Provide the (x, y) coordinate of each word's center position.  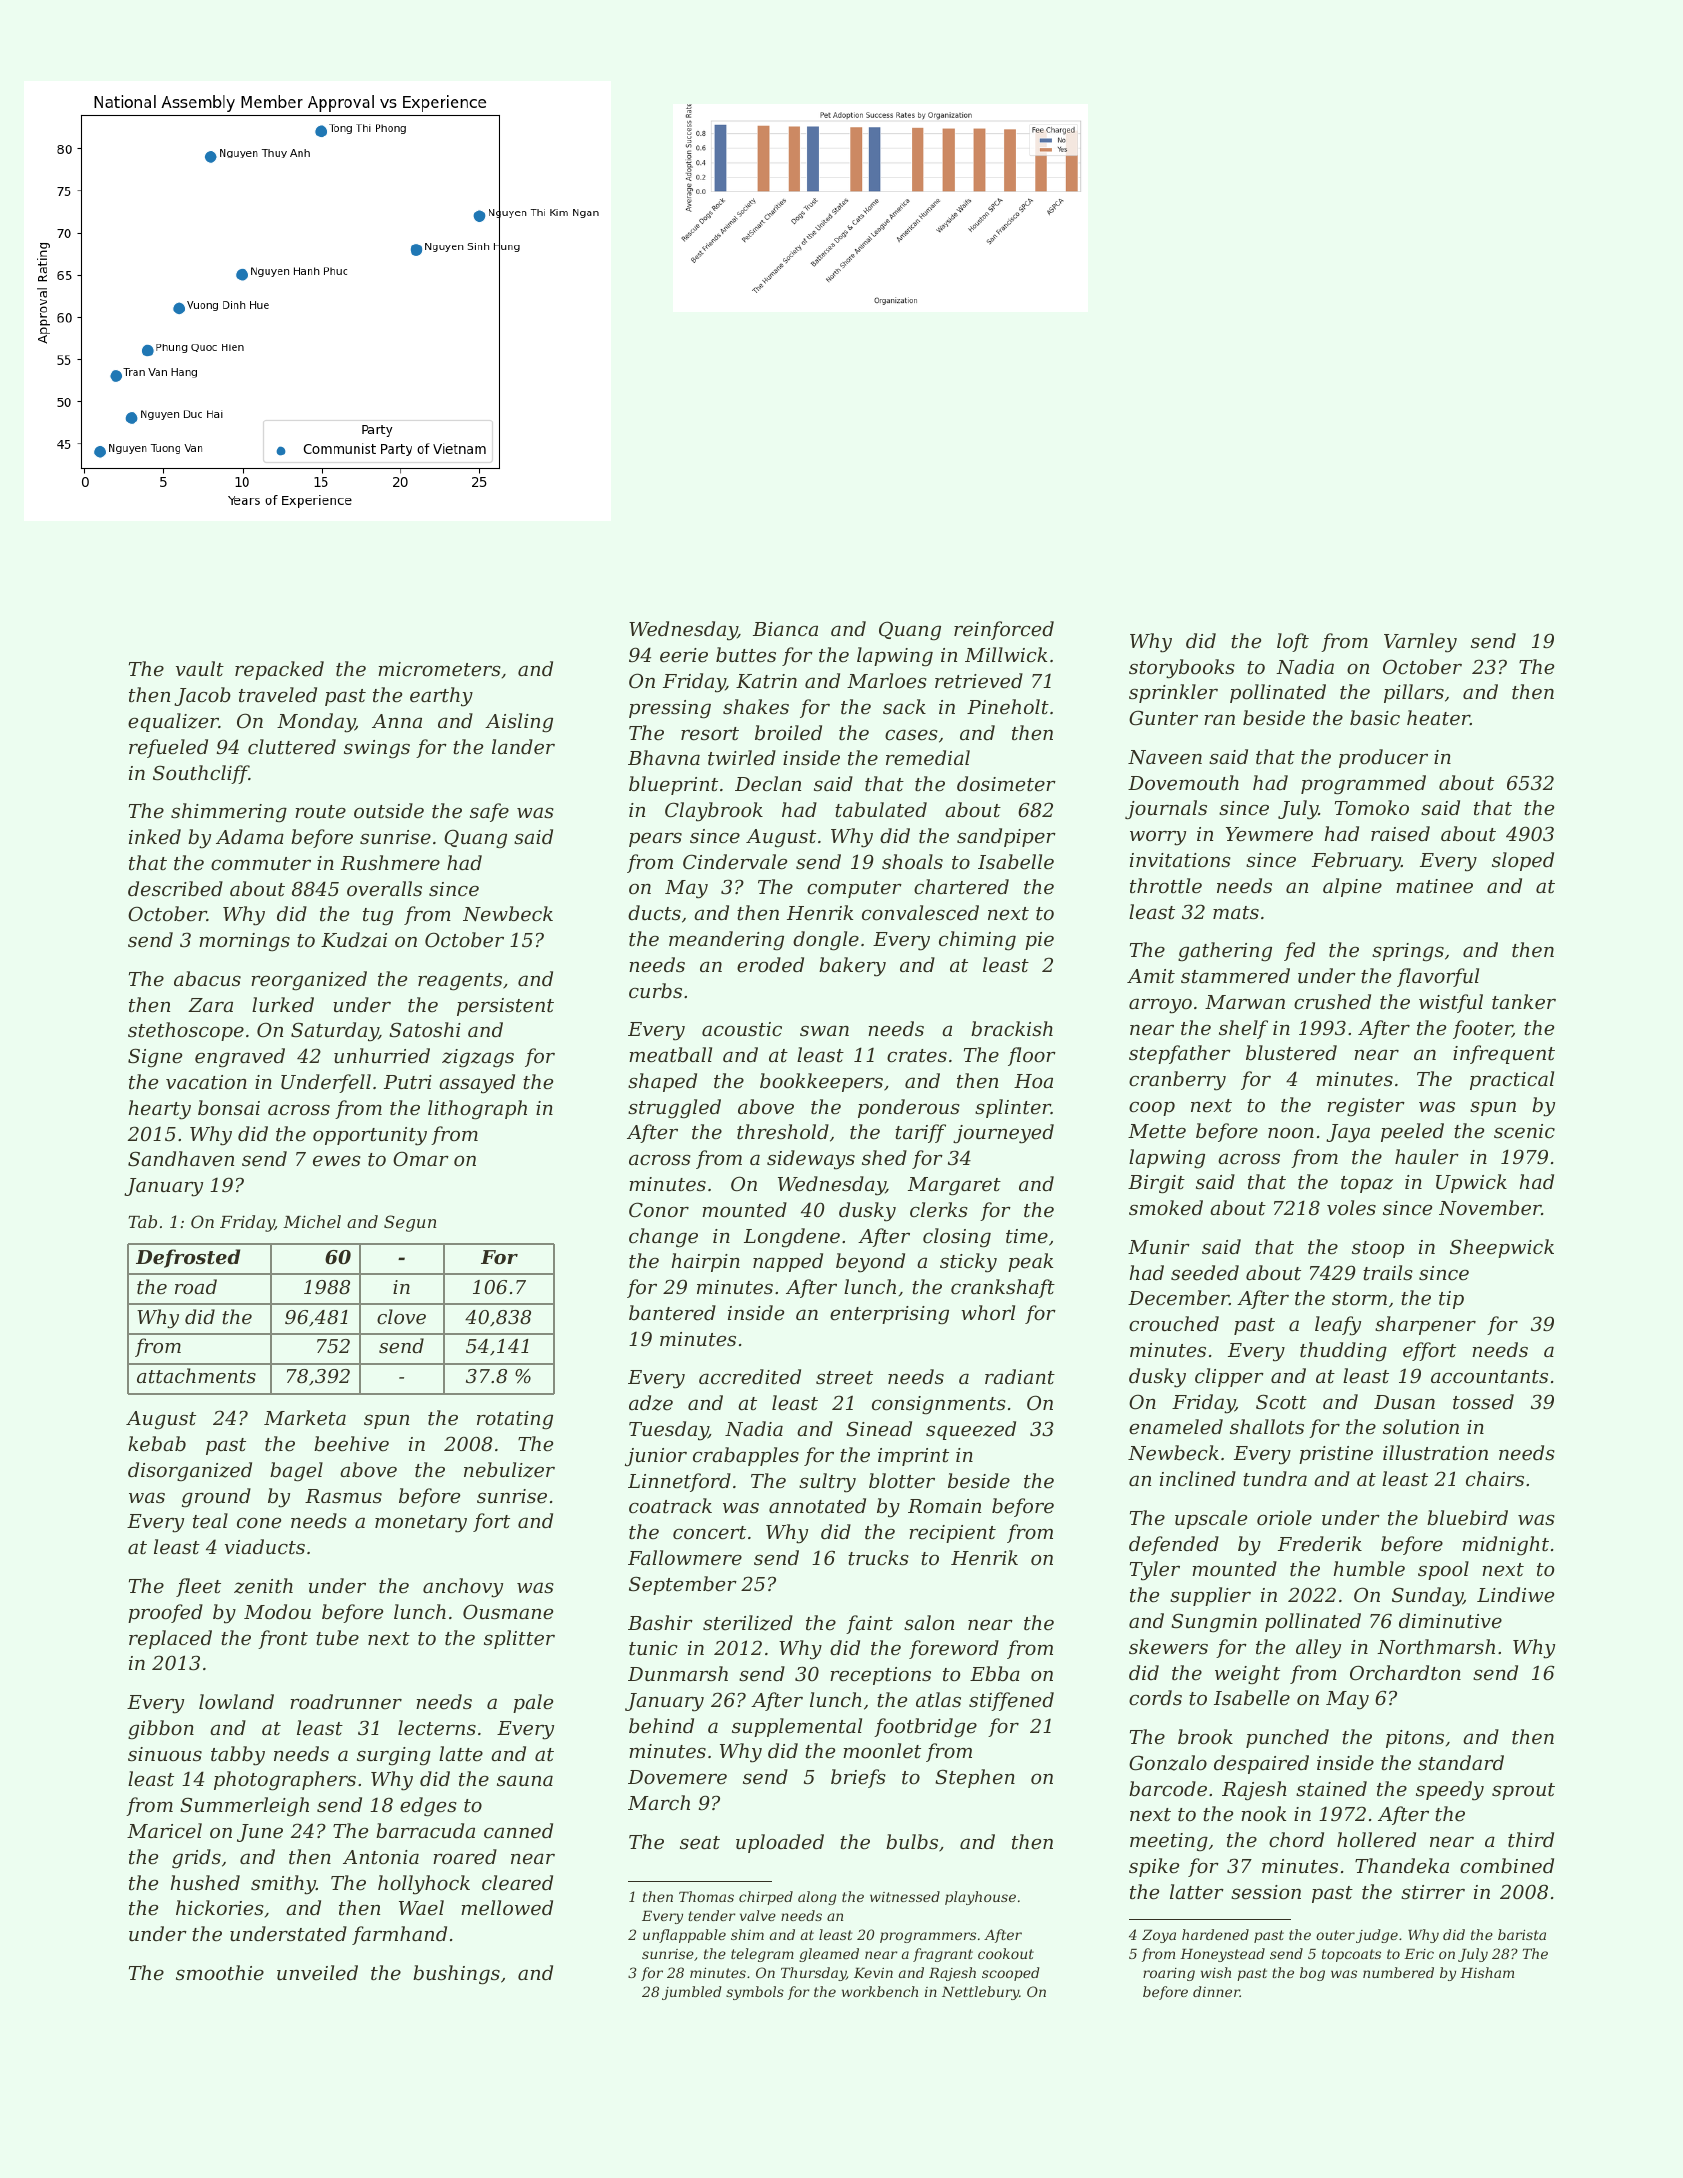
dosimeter (1006, 783)
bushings (456, 1975)
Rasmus (343, 1496)
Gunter (1163, 718)
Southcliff (201, 774)
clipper (1229, 1377)
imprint (913, 1457)
